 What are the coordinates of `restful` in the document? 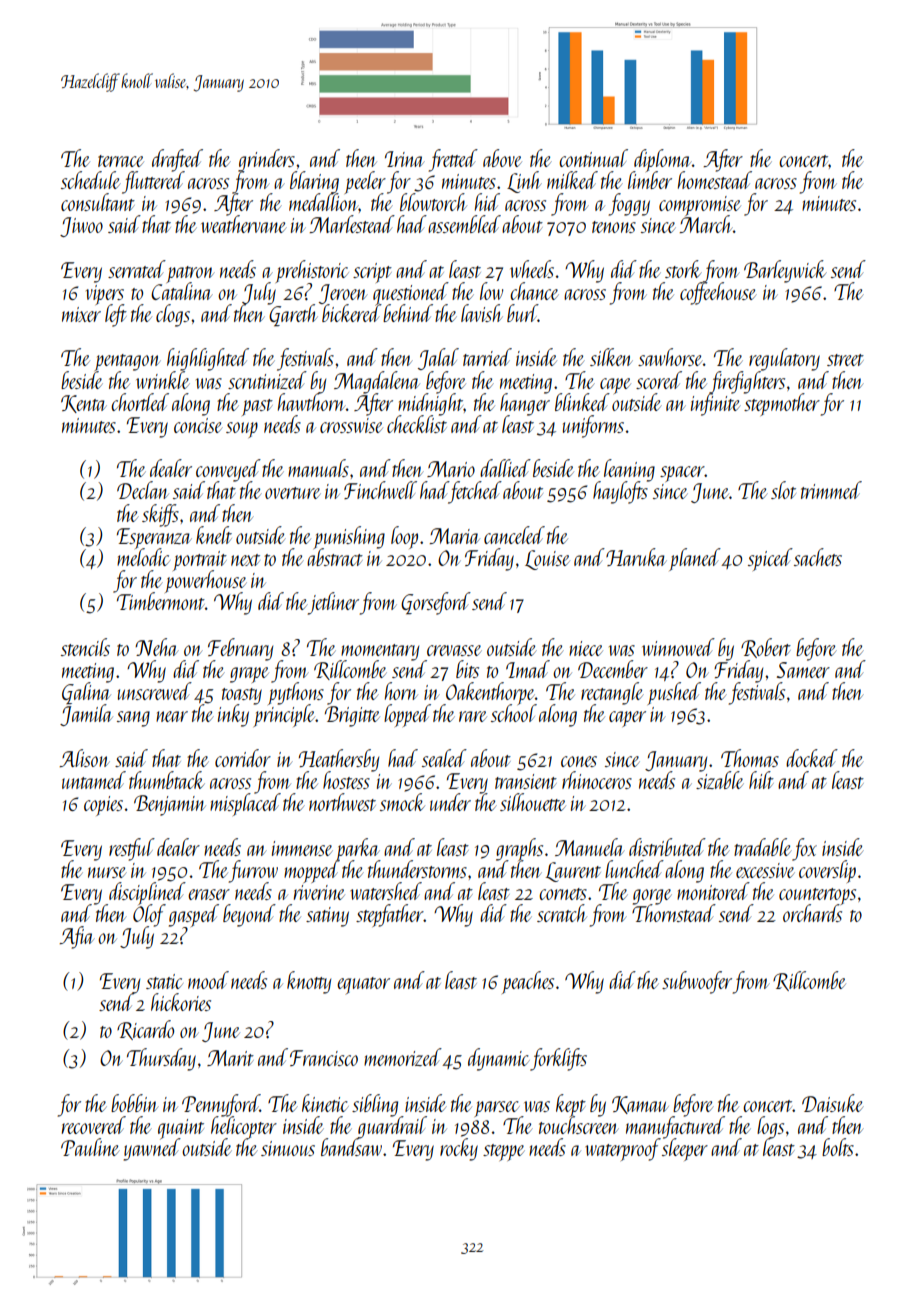 It's located at (132, 849).
